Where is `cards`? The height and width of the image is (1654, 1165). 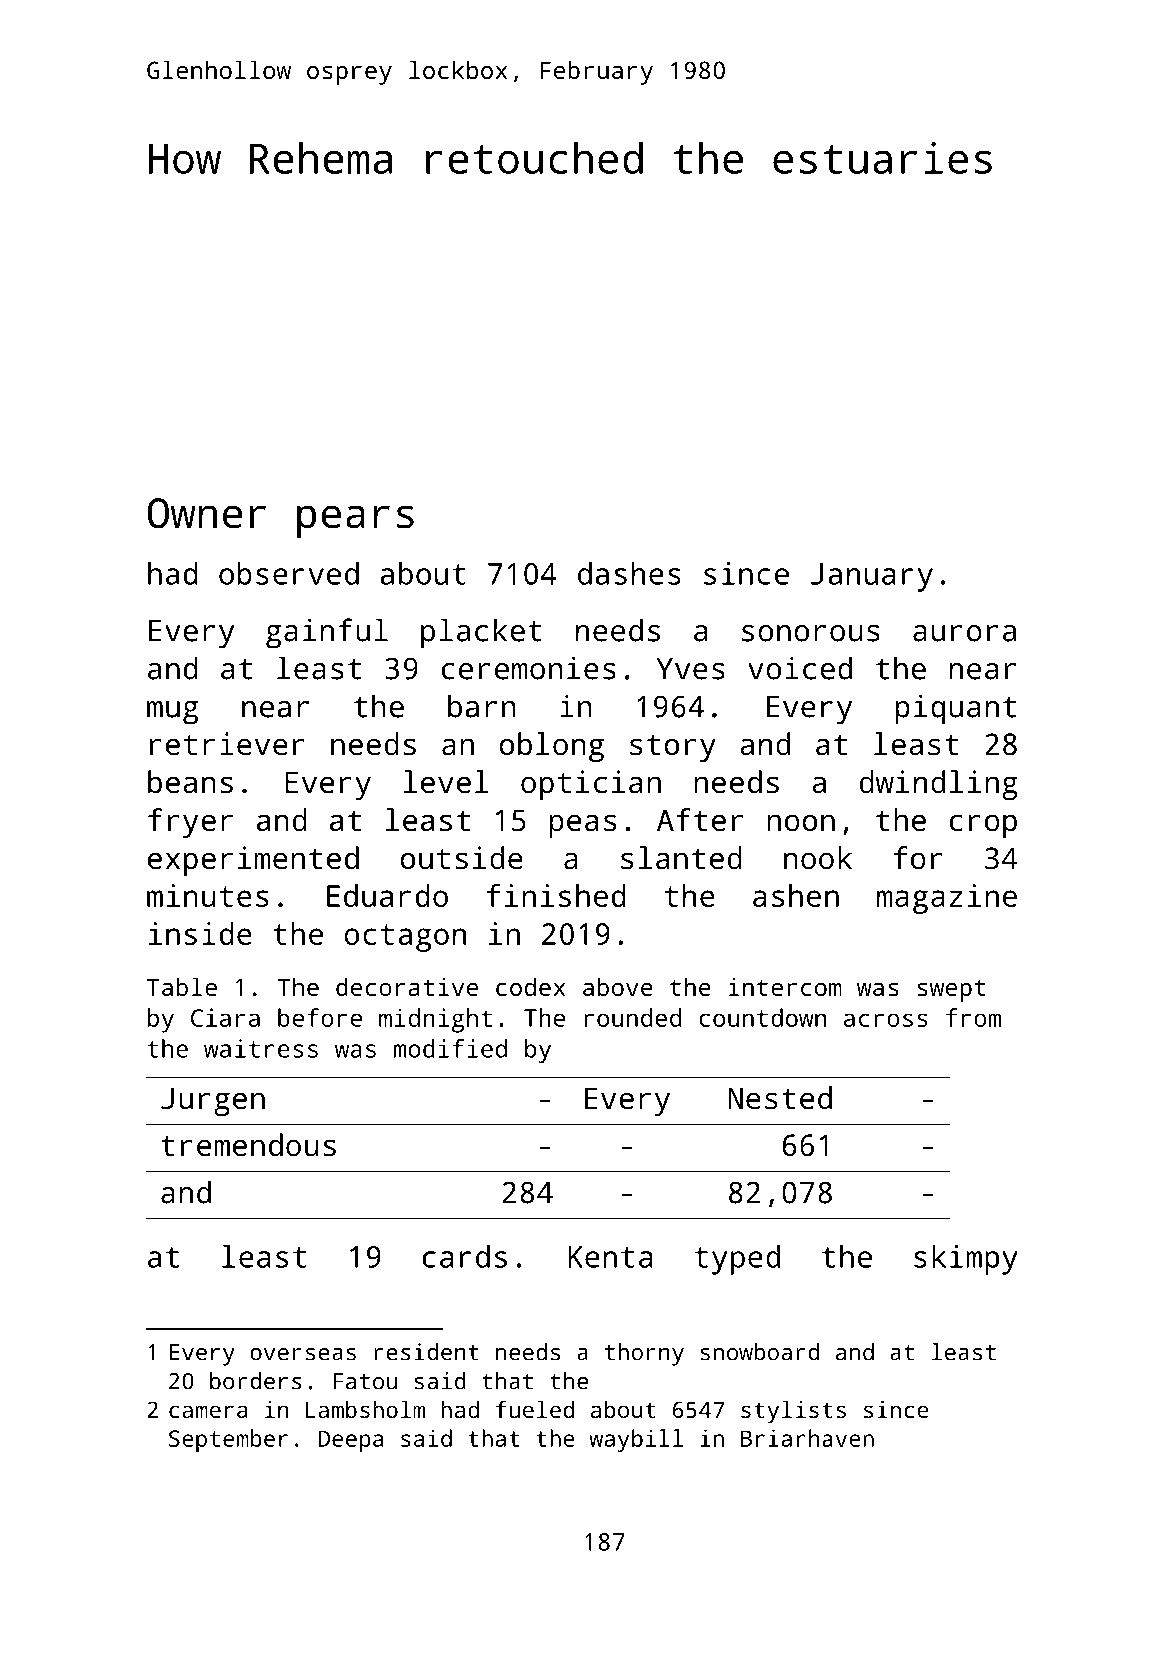 cards is located at coordinates (465, 1256).
